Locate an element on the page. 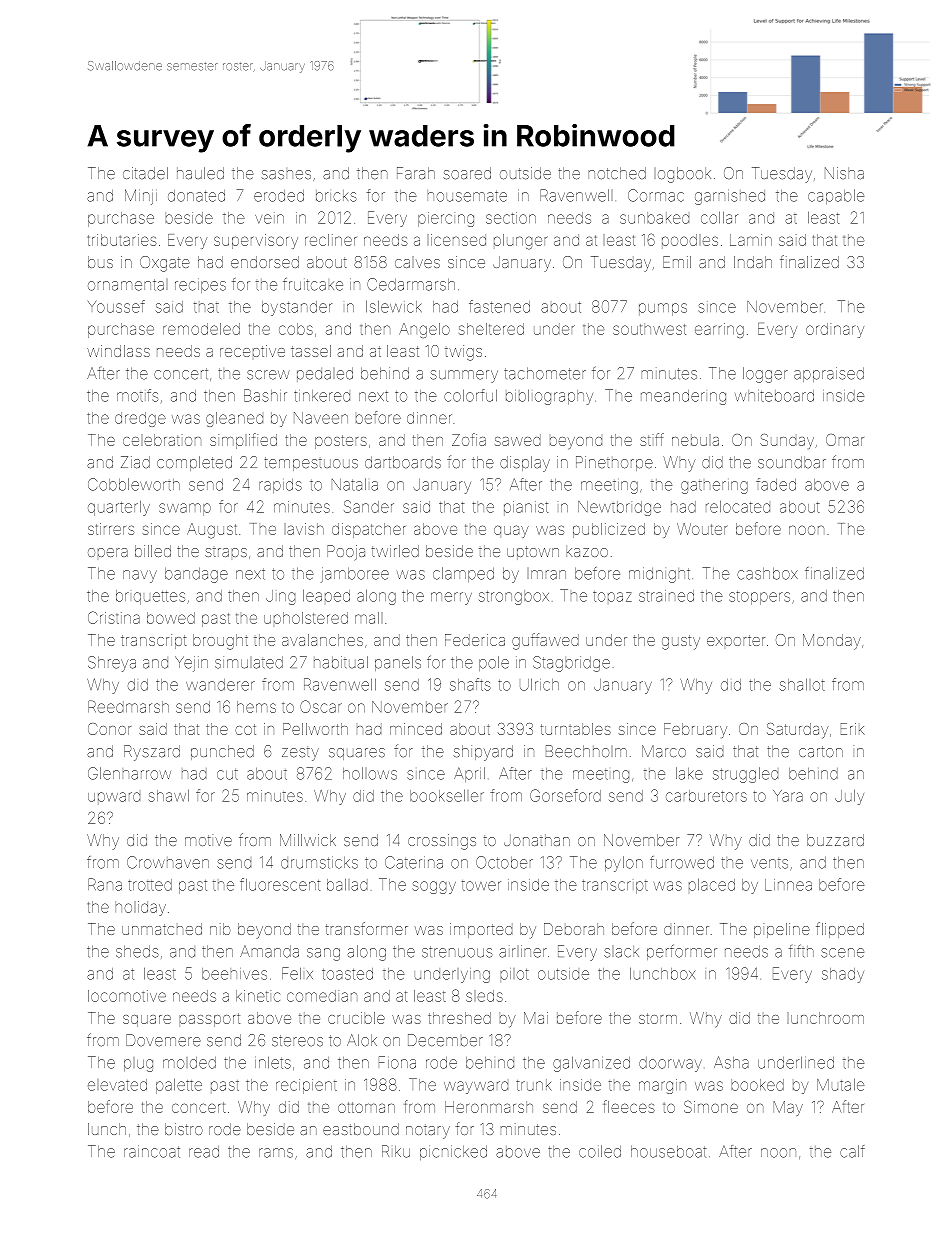 Image resolution: width=952 pixels, height=1233 pixels. dartboards is located at coordinates (403, 462).
